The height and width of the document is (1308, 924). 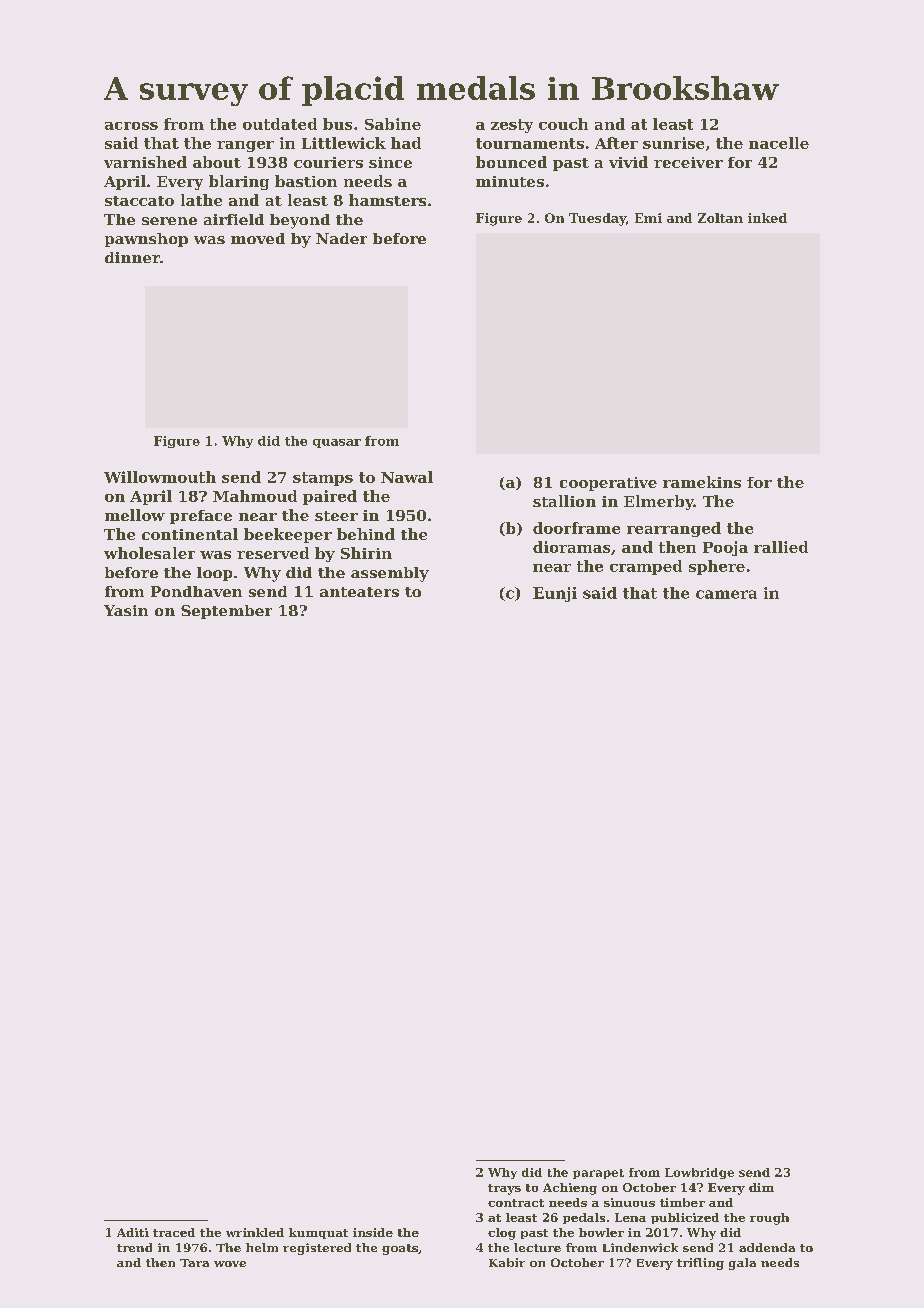 What do you see at coordinates (555, 594) in the document?
I see `Eunji` at bounding box center [555, 594].
